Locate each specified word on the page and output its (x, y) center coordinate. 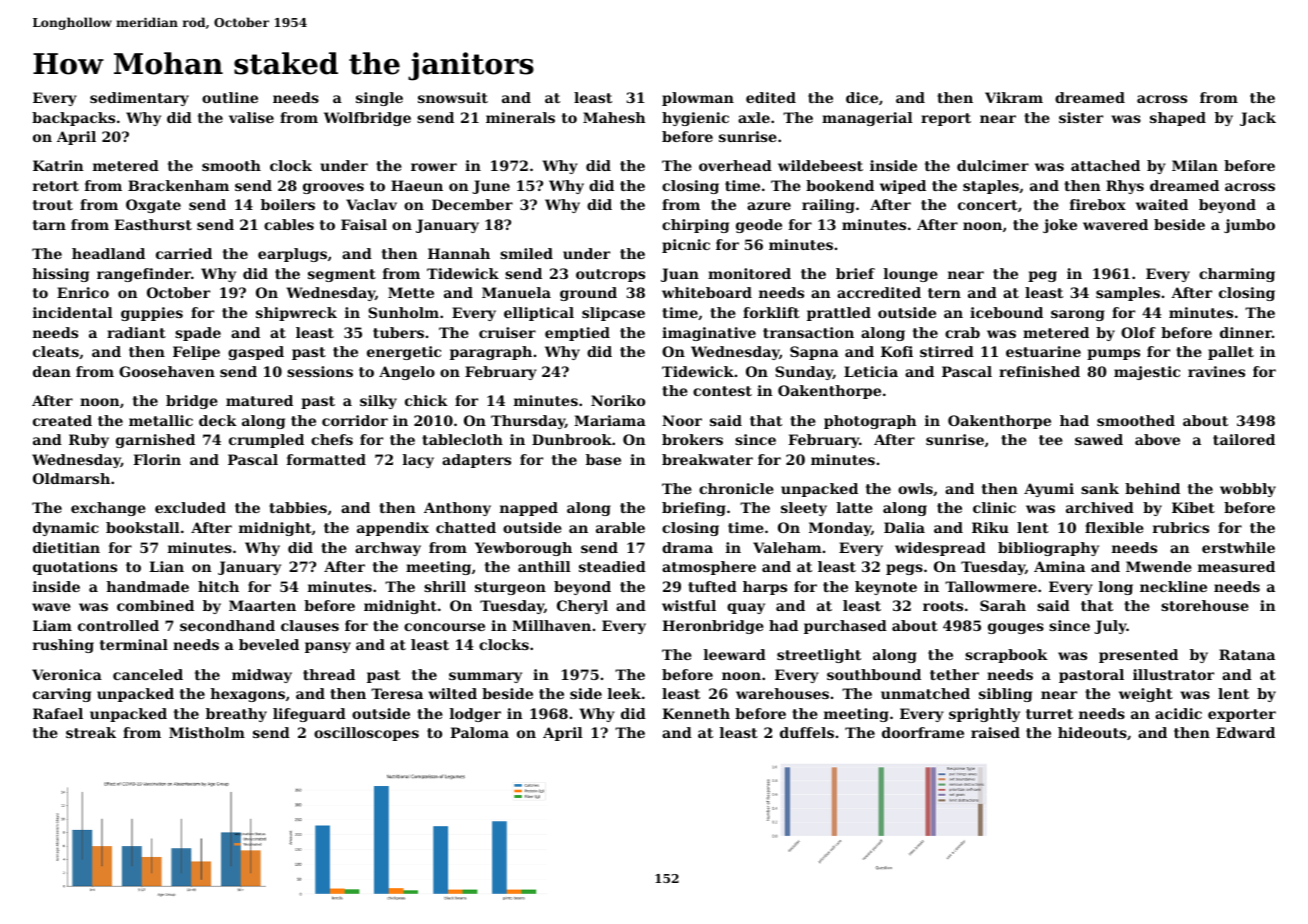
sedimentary (139, 99)
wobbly (1248, 490)
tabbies (298, 507)
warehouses (782, 693)
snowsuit (453, 97)
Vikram (1014, 97)
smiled (526, 253)
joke (1060, 226)
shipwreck (296, 314)
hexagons (247, 695)
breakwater (707, 459)
